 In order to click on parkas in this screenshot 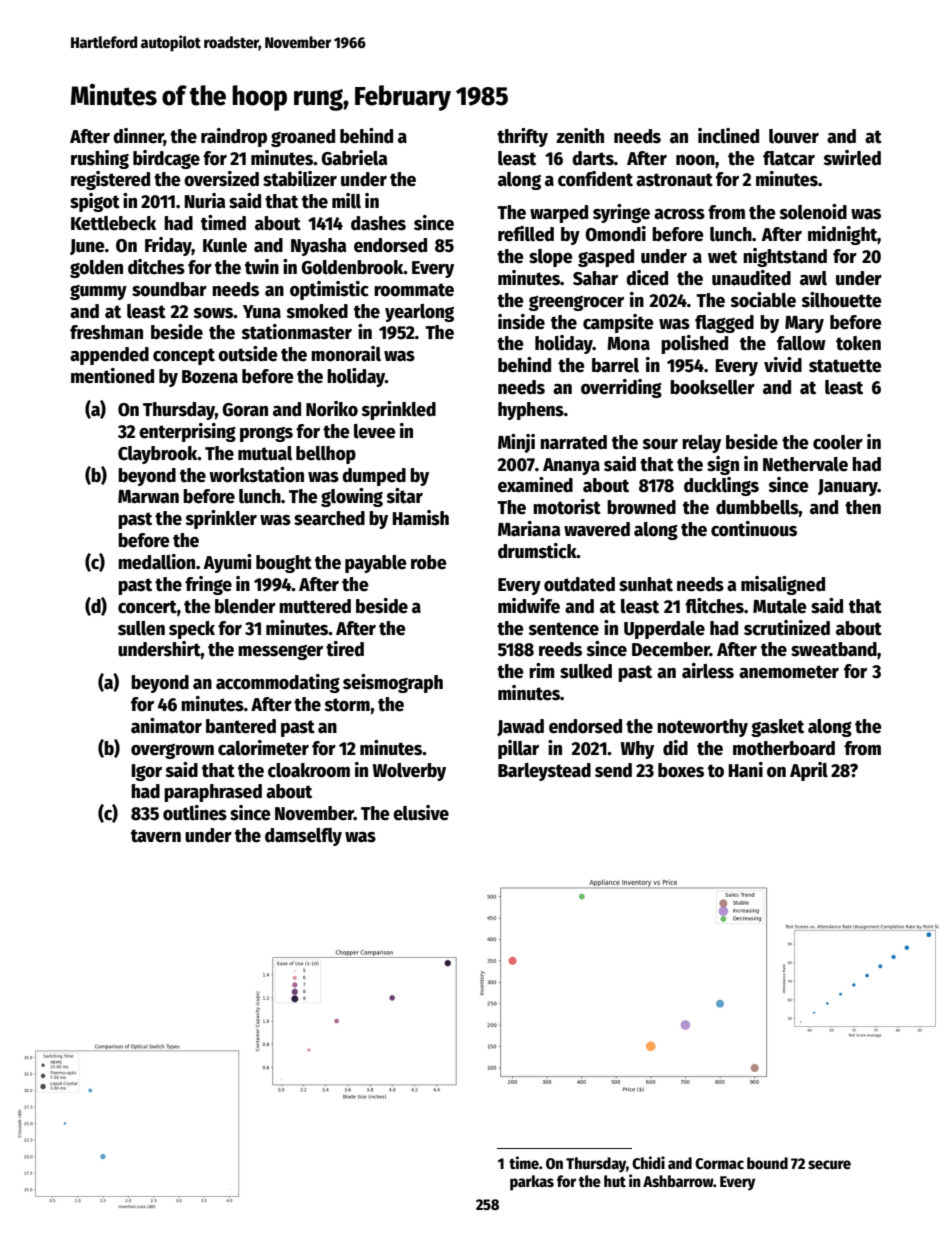, I will do `click(532, 1183)`.
